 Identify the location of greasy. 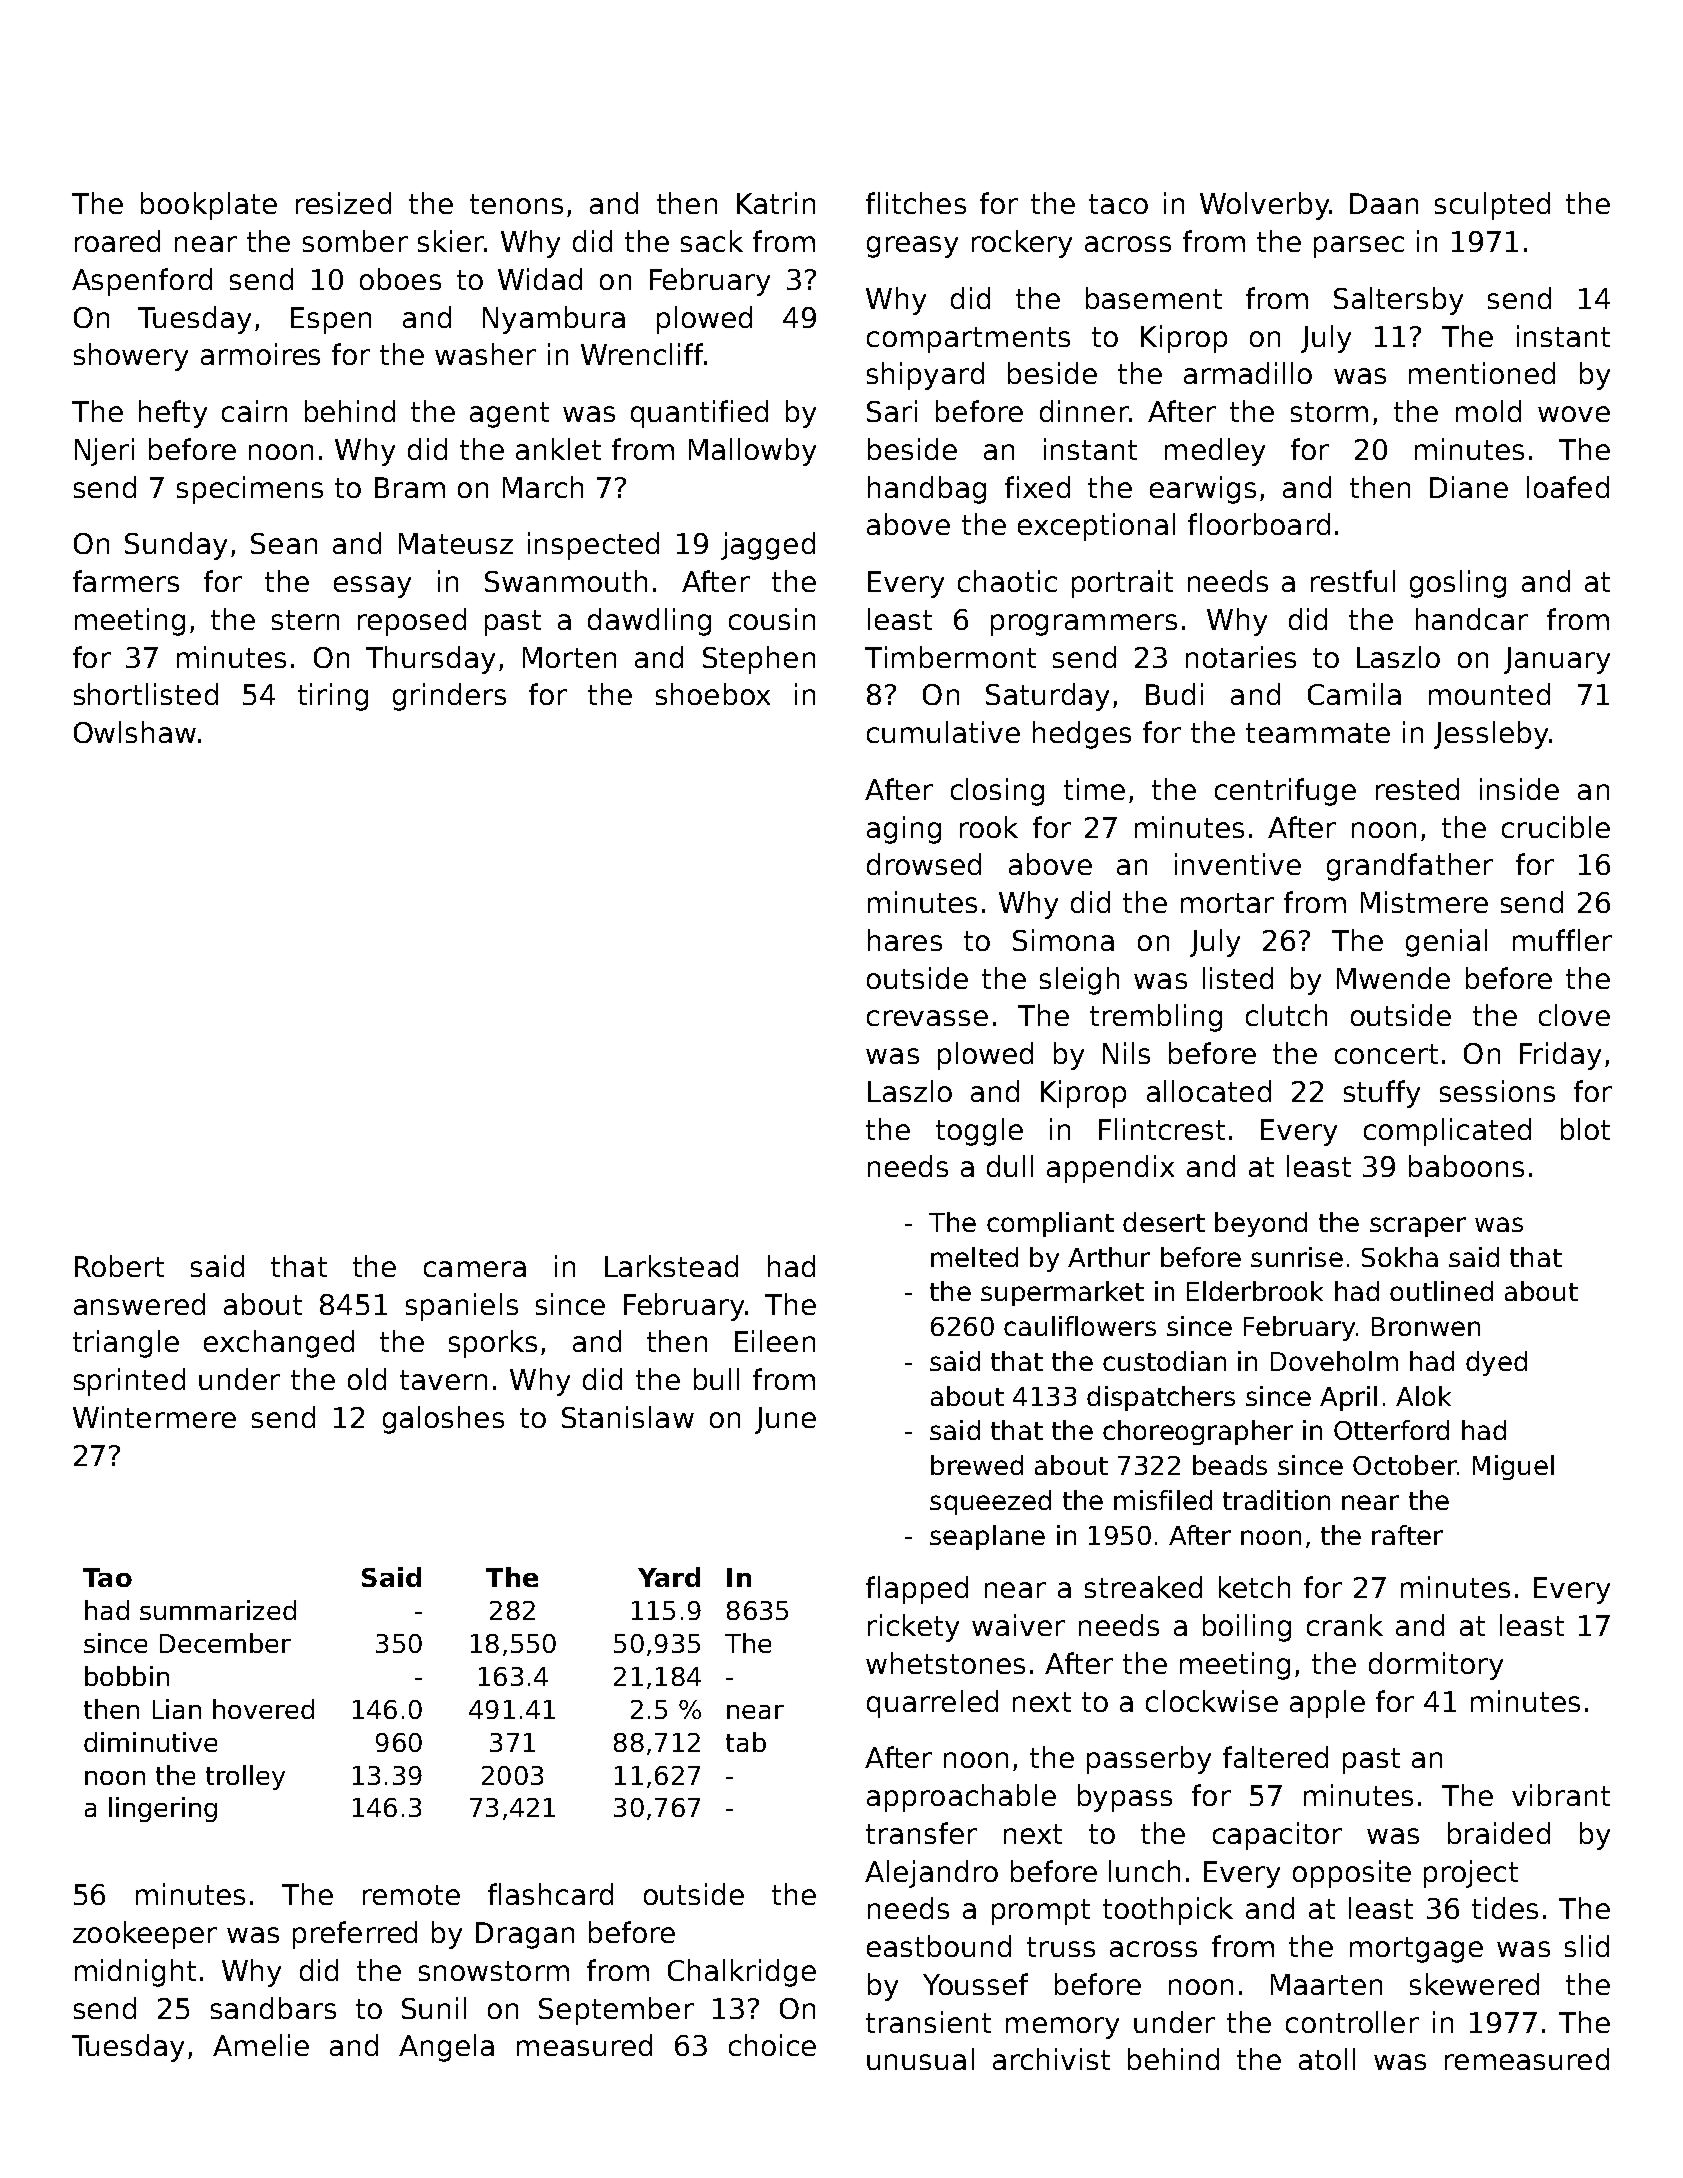
(912, 247).
